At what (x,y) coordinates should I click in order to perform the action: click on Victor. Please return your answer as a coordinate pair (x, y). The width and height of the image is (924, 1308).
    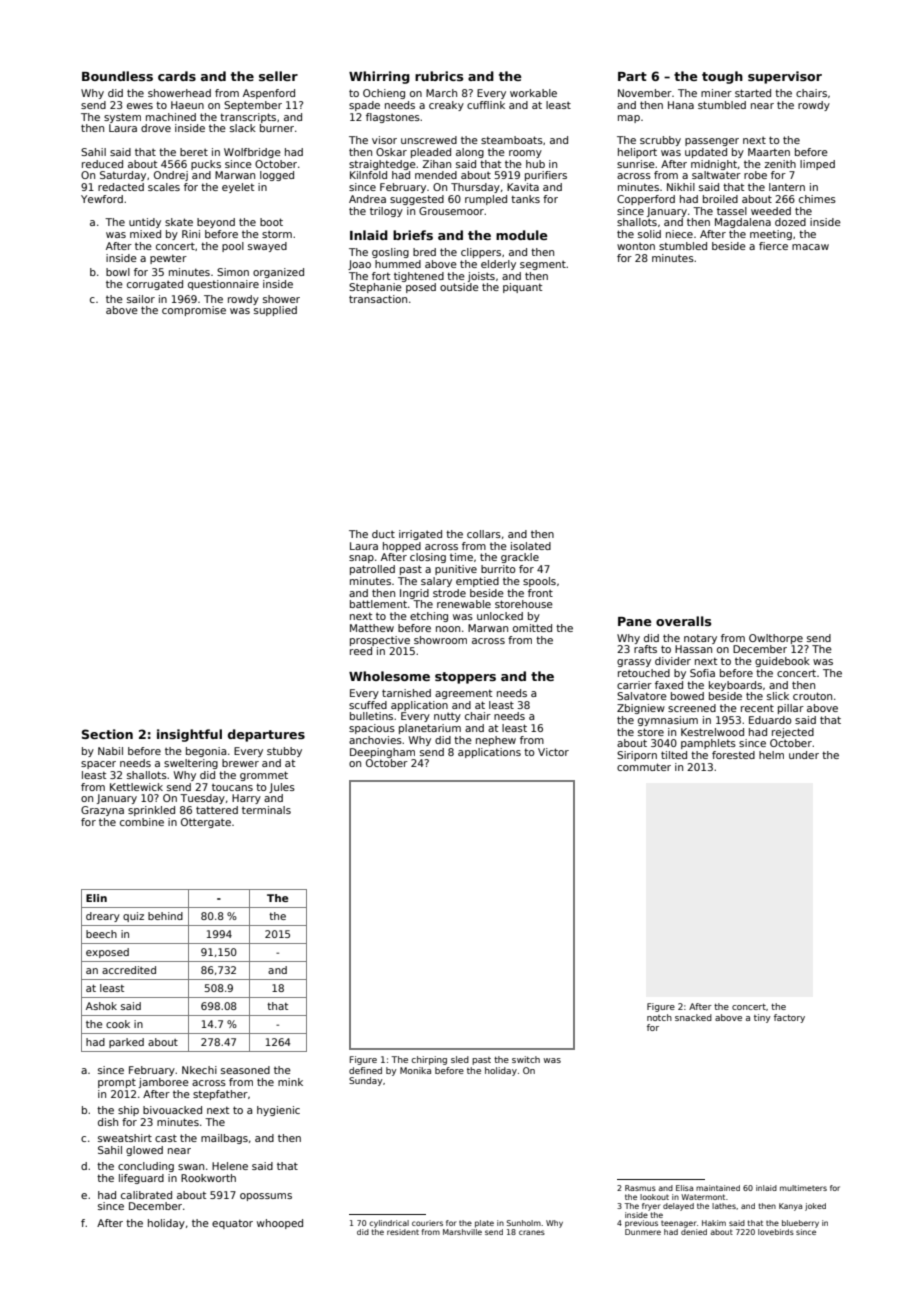
    Looking at the image, I should click on (553, 752).
